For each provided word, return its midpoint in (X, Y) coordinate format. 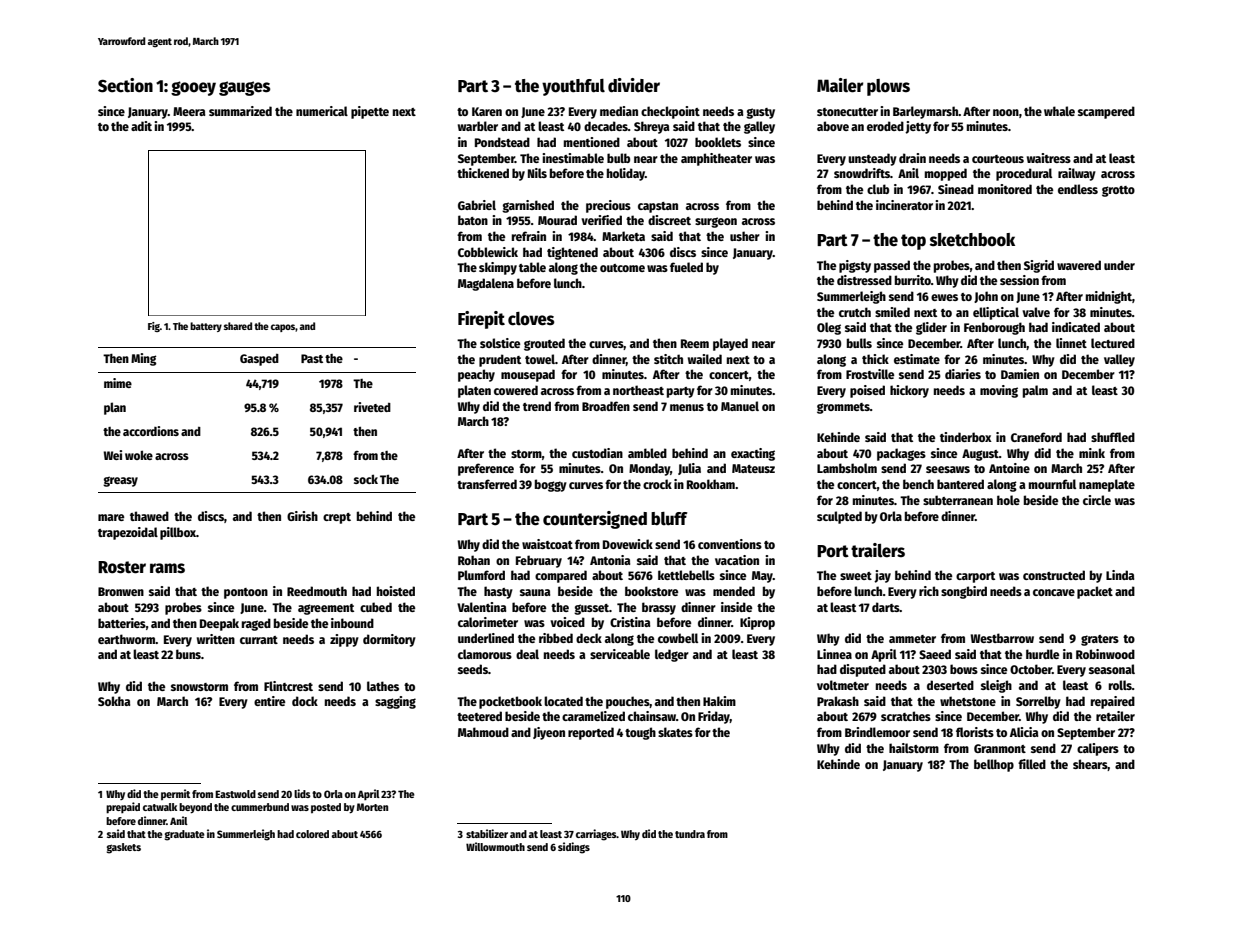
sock (366, 479)
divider (634, 85)
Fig (154, 327)
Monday (649, 469)
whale (1059, 111)
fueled (686, 267)
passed (892, 266)
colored (312, 834)
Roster (122, 567)
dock (305, 701)
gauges (245, 88)
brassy (659, 608)
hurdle (1042, 654)
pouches (628, 702)
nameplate (1107, 485)
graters (1100, 640)
